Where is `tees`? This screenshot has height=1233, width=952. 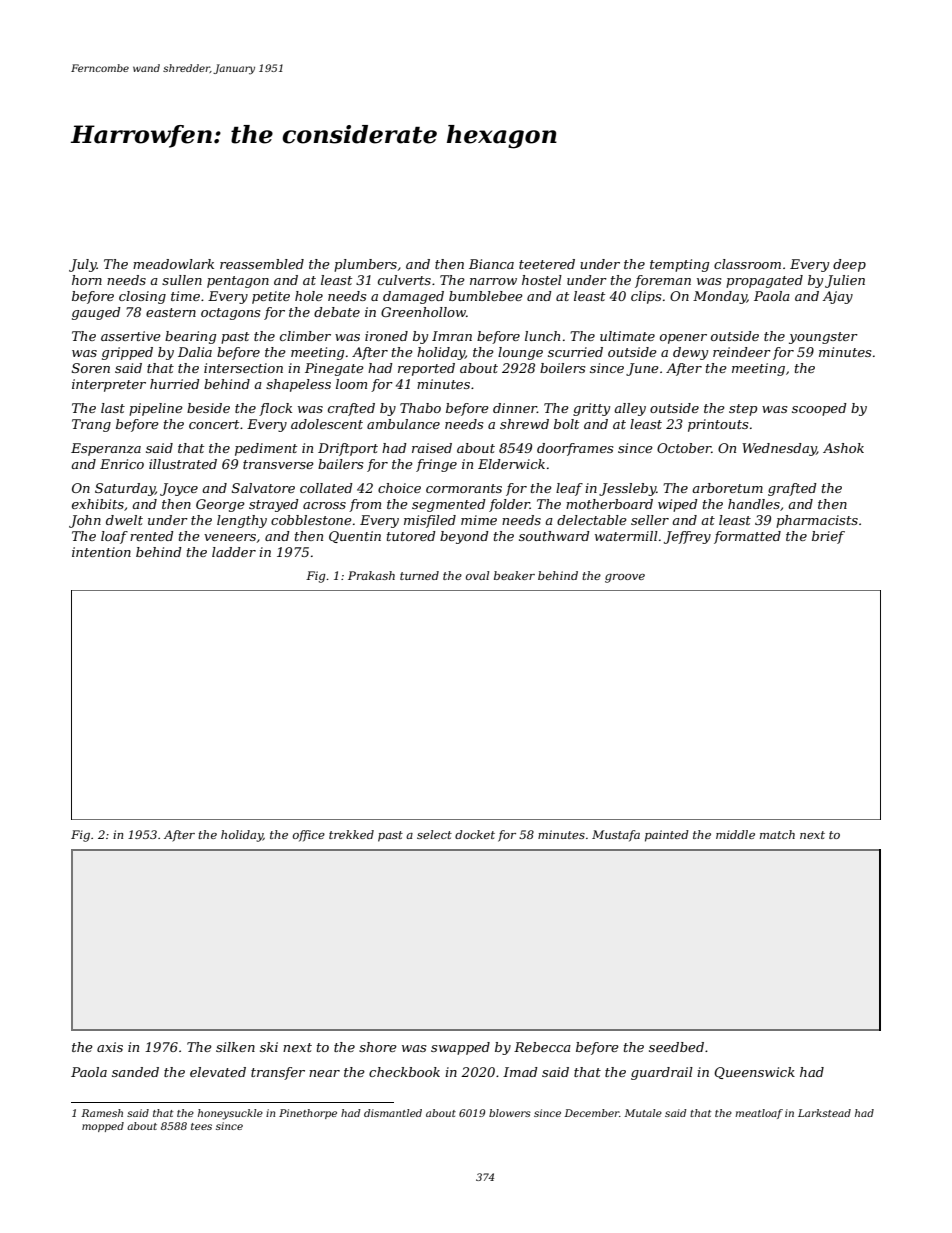
tees is located at coordinates (201, 1126).
